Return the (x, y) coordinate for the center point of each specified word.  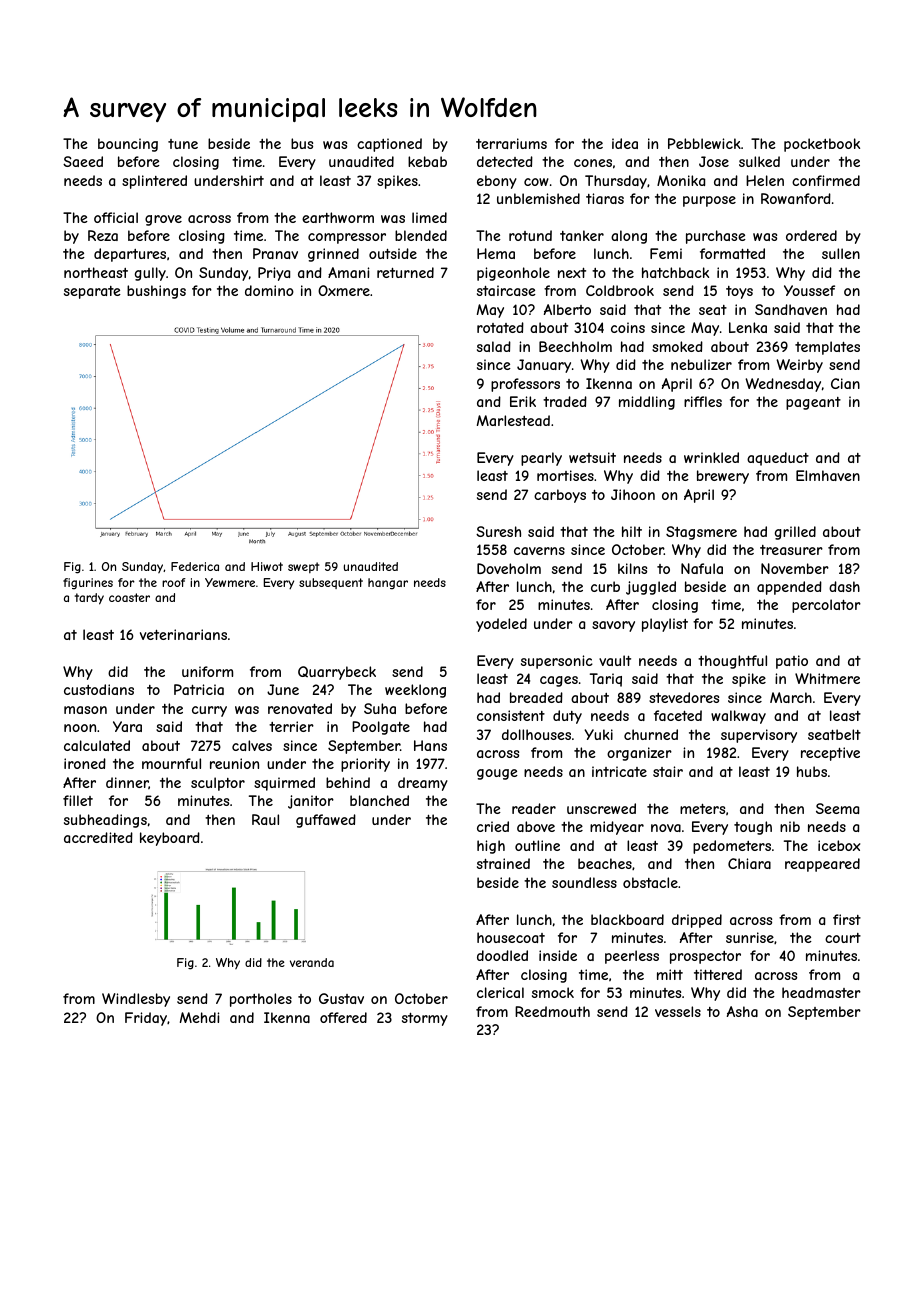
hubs (812, 771)
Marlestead (513, 420)
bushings (156, 292)
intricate (619, 771)
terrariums (511, 143)
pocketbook (822, 145)
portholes (261, 1000)
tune (183, 144)
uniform (207, 671)
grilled (795, 533)
